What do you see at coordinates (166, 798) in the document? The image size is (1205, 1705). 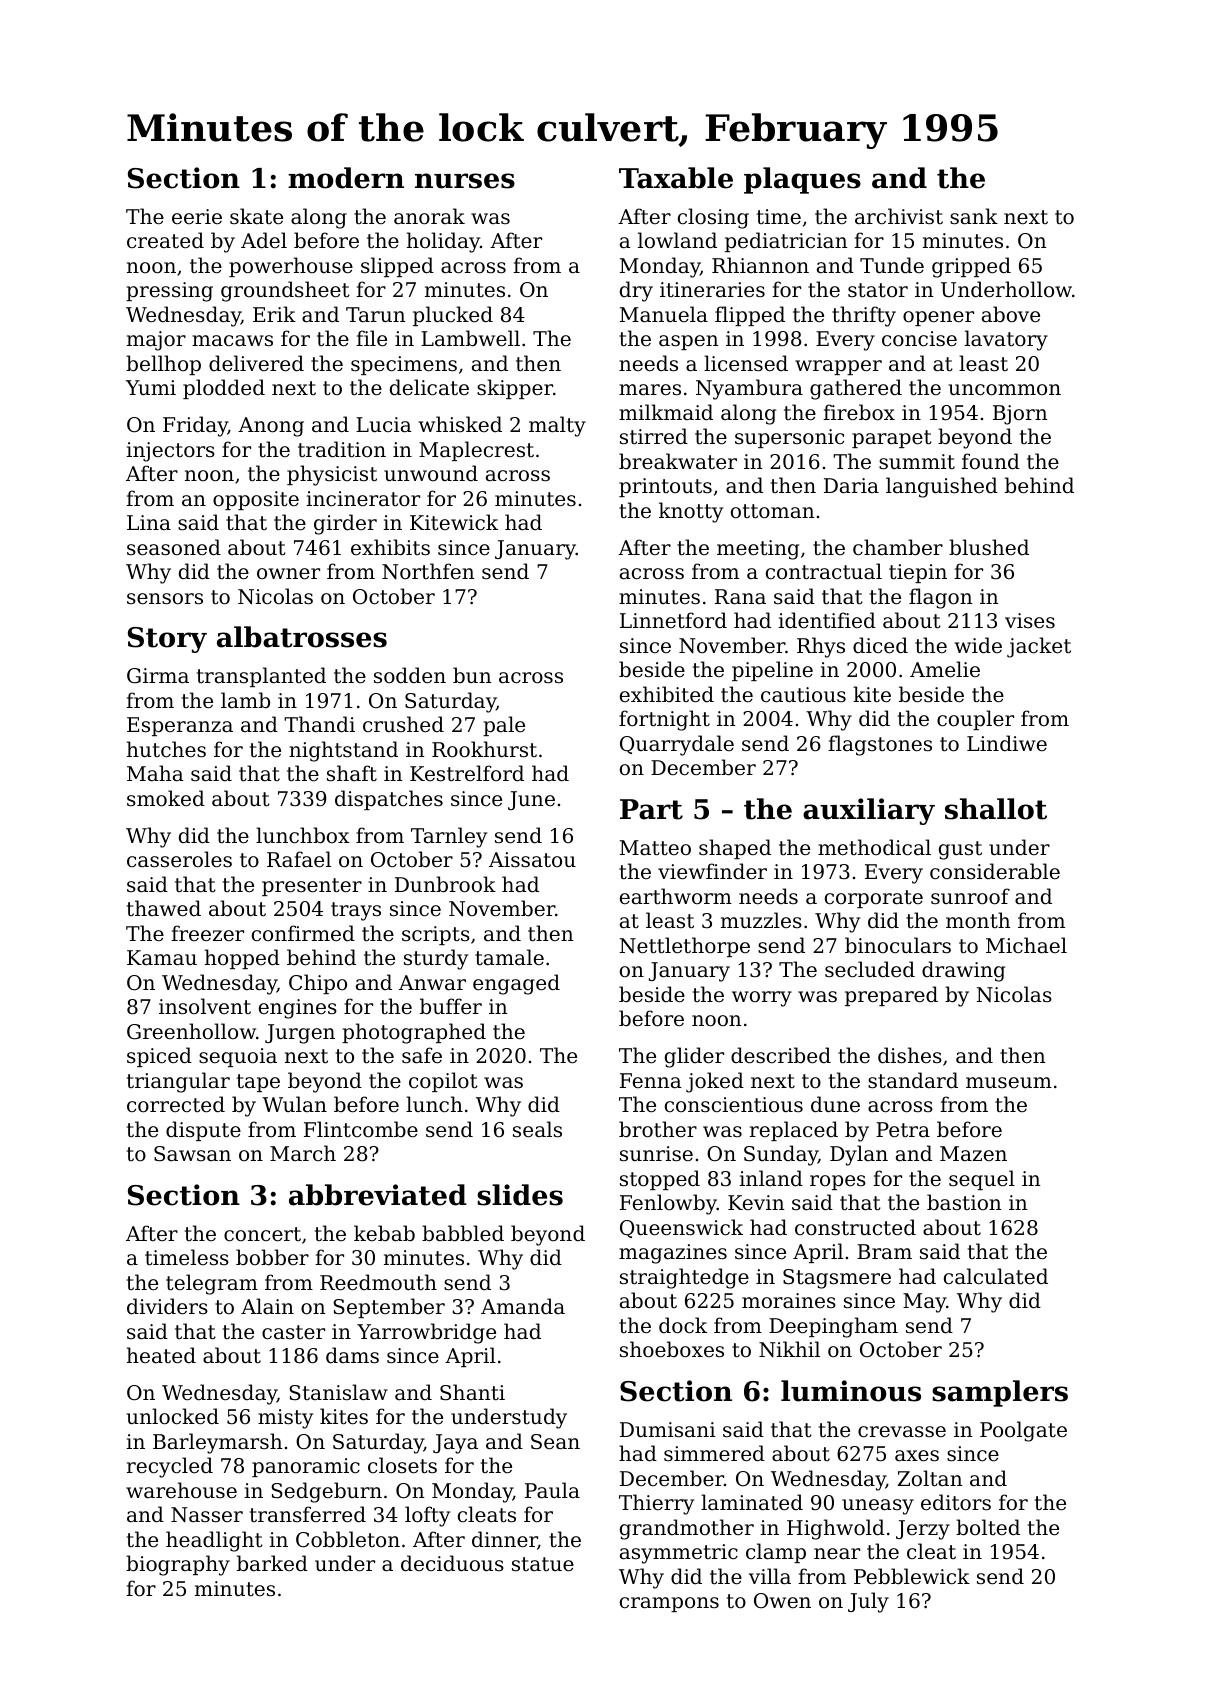 I see `smoked` at bounding box center [166, 798].
